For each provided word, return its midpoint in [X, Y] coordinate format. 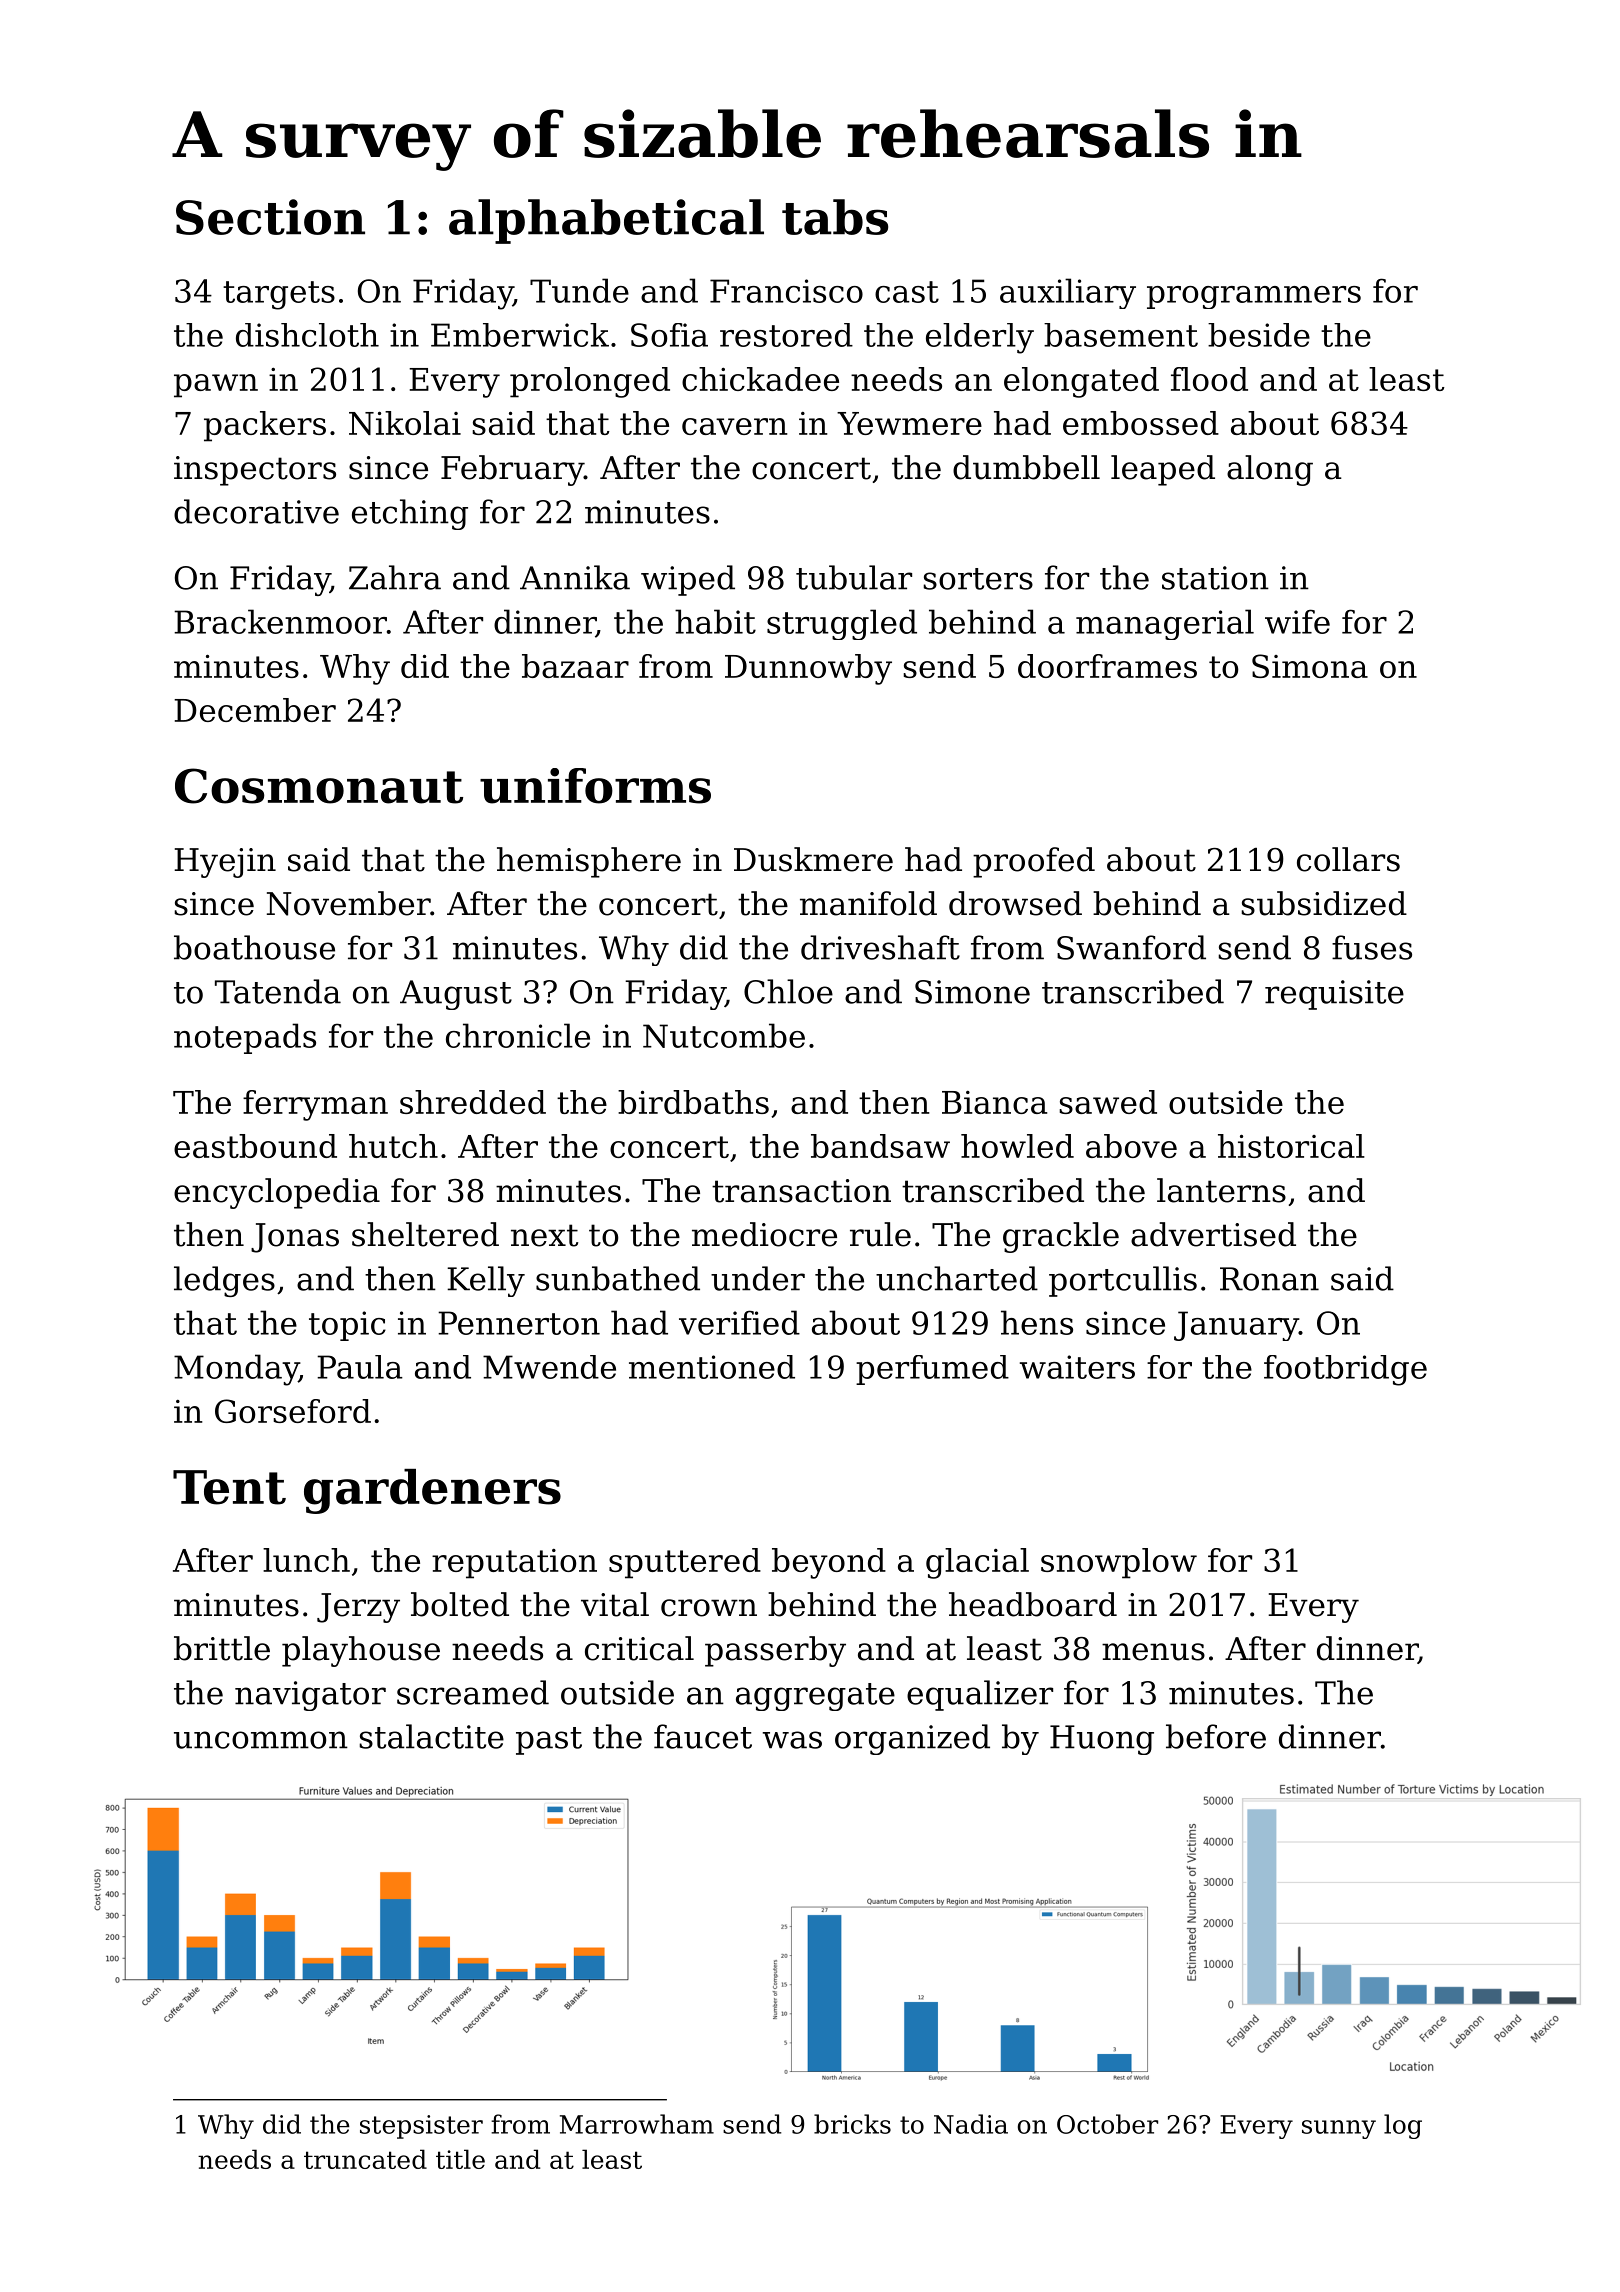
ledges [224, 1281]
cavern [734, 426]
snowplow [1119, 1563]
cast [907, 292]
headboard [1033, 1604]
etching [410, 514]
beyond [829, 1563]
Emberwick [520, 335]
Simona [1310, 666]
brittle [222, 1648]
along [1270, 470]
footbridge [1345, 1370]
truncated [365, 2159]
